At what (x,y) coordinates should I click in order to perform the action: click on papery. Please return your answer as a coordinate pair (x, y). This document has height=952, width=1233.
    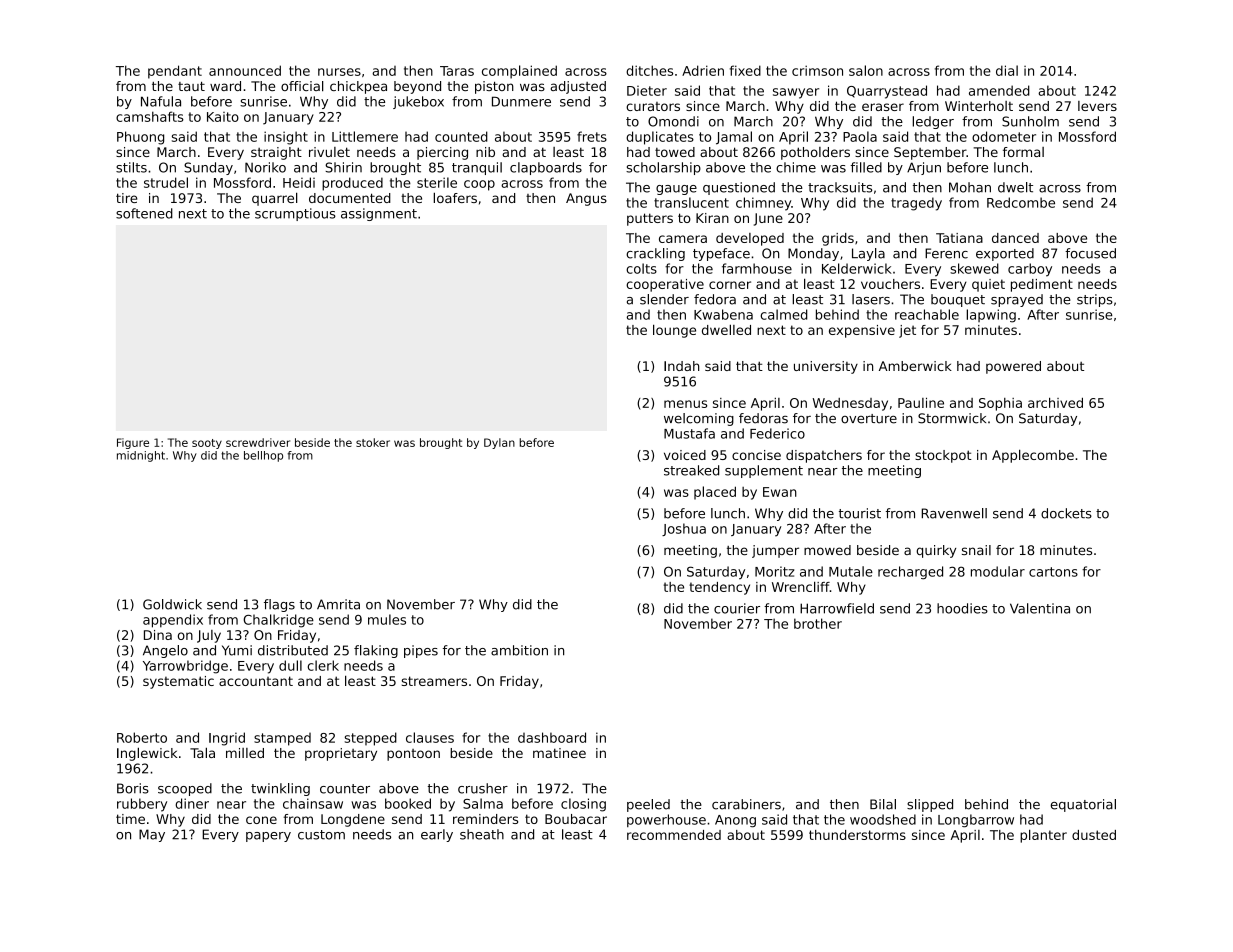
    Looking at the image, I should click on (268, 837).
